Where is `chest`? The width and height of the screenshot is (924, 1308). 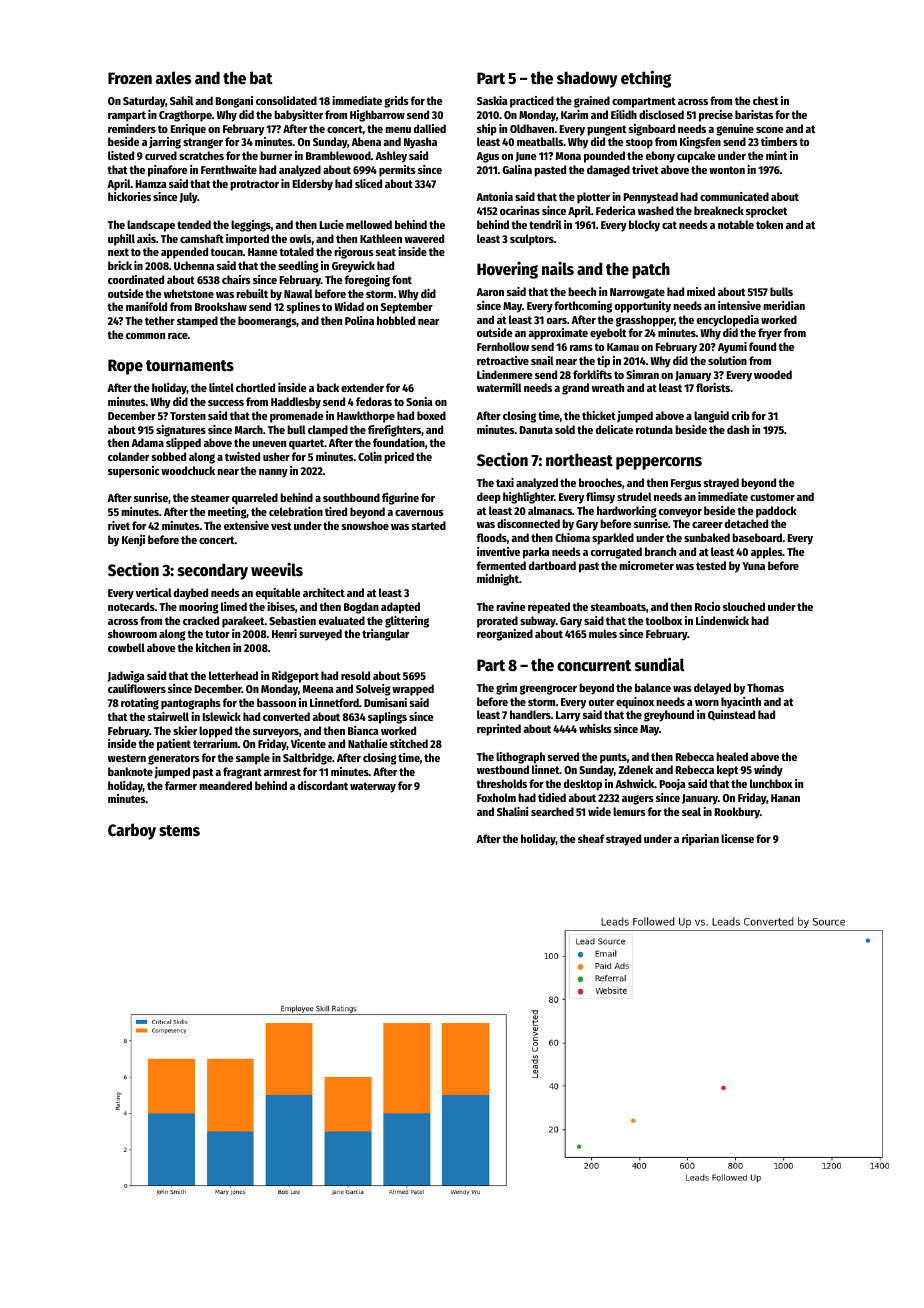
chest is located at coordinates (765, 100).
